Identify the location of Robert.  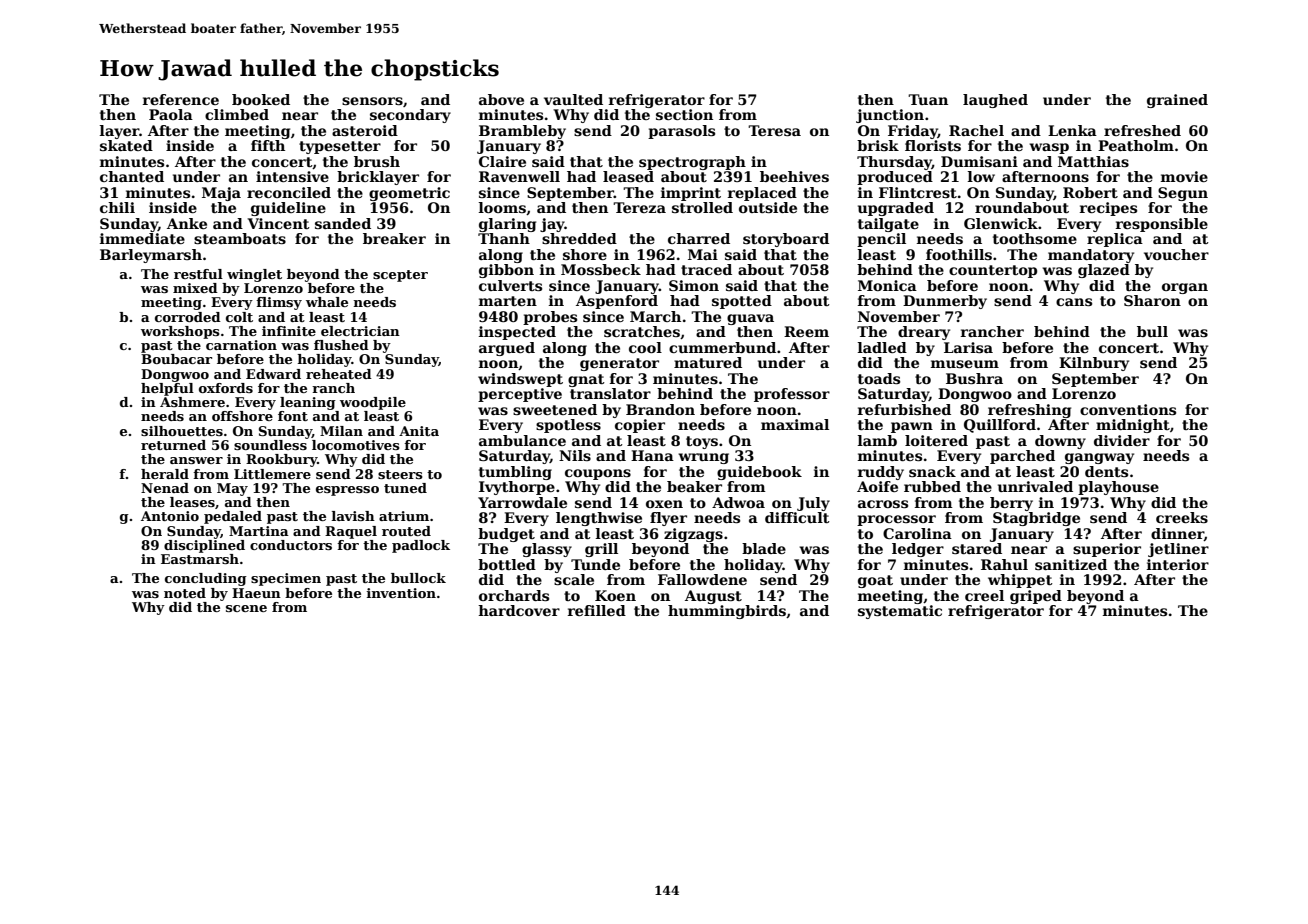
(1090, 192).
